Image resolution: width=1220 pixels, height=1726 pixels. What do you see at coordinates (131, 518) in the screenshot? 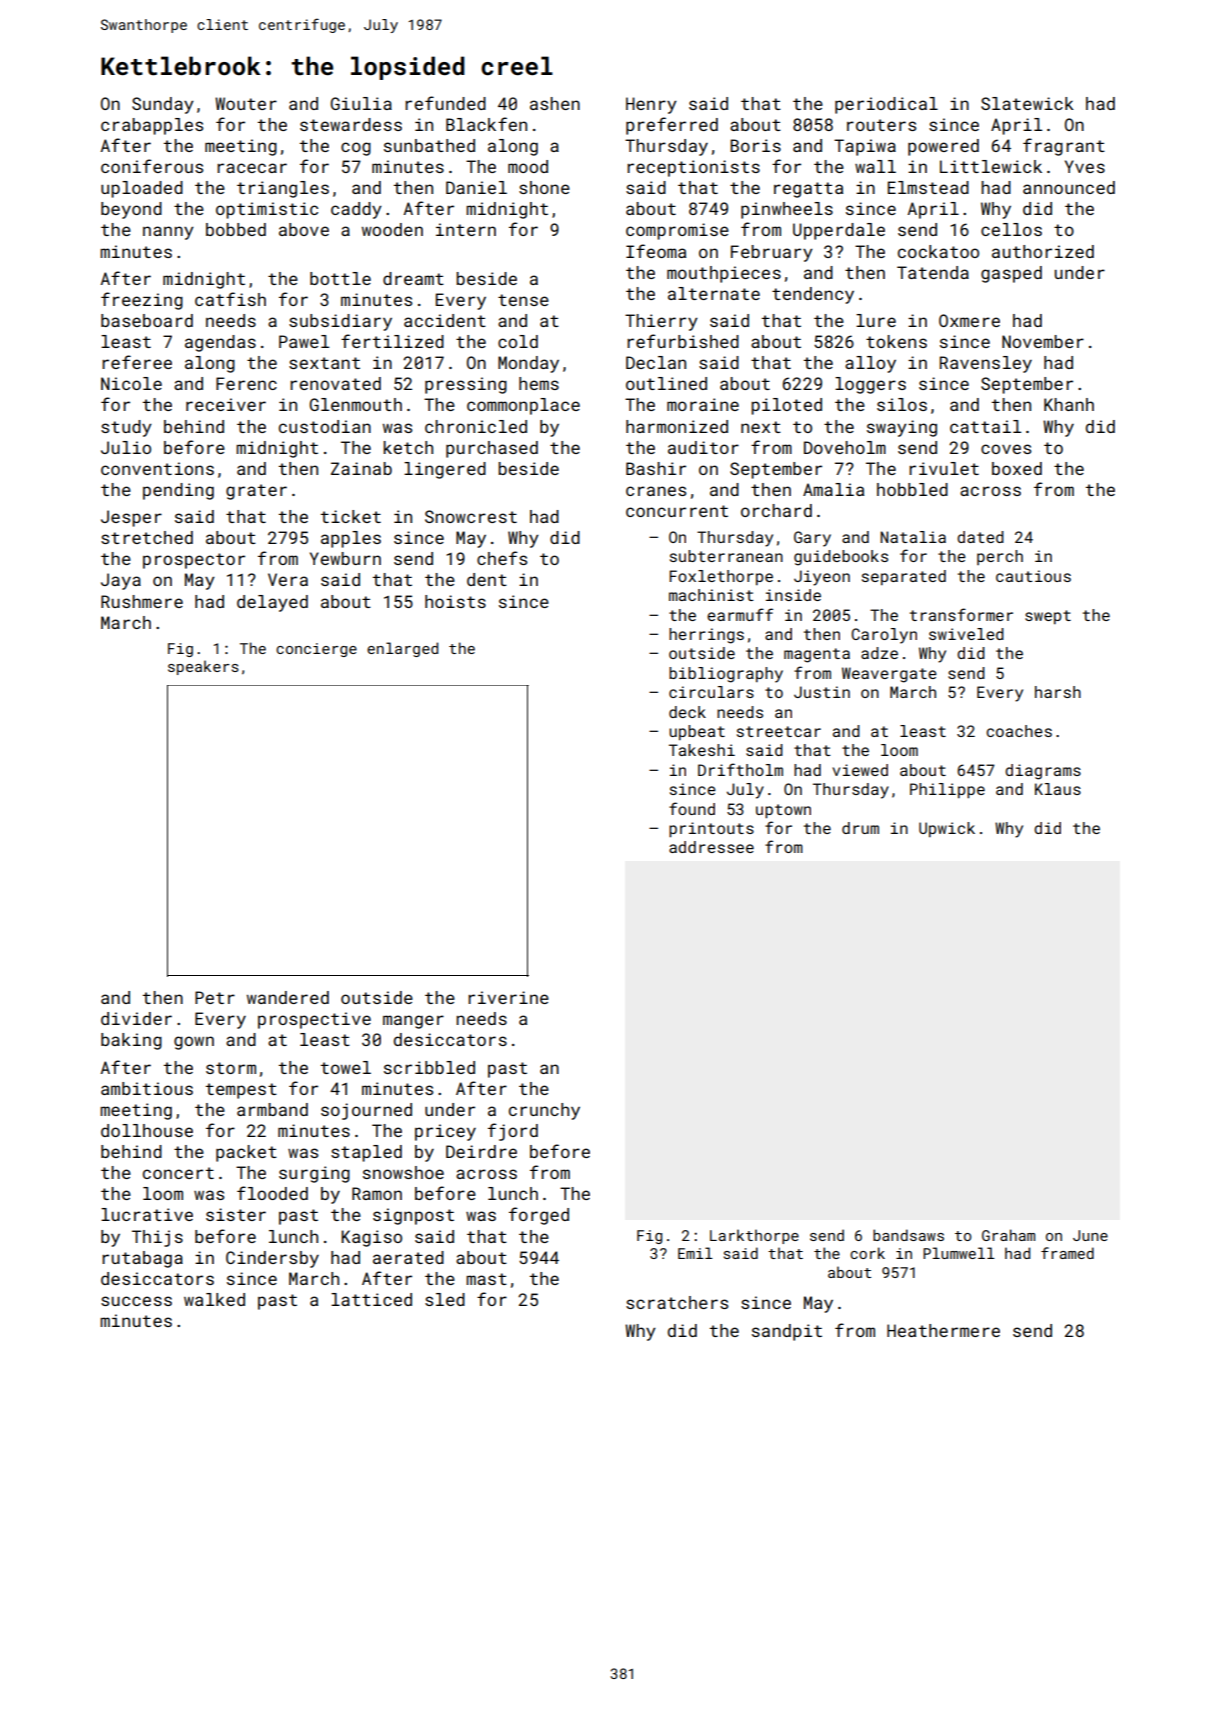
I see `Jesper` at bounding box center [131, 518].
